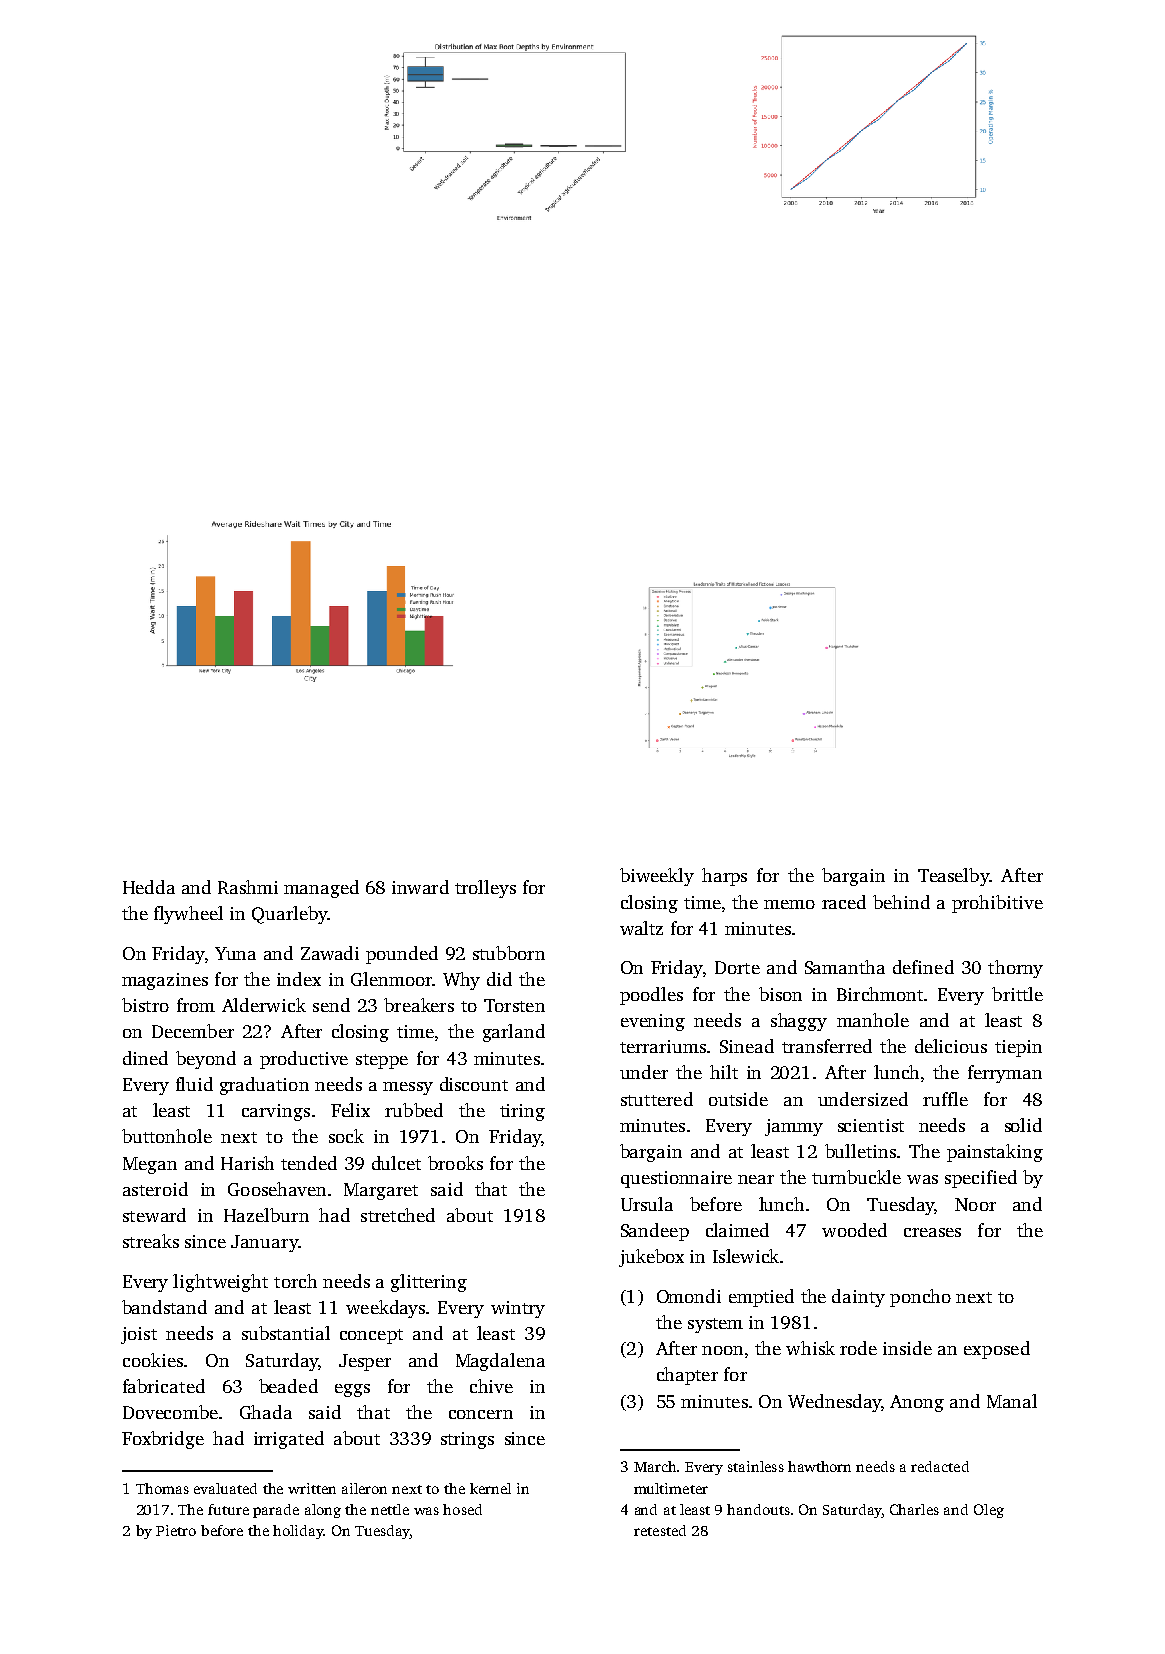 The image size is (1165, 1654). Describe the element at coordinates (940, 1466) in the document. I see `redacted` at that location.
